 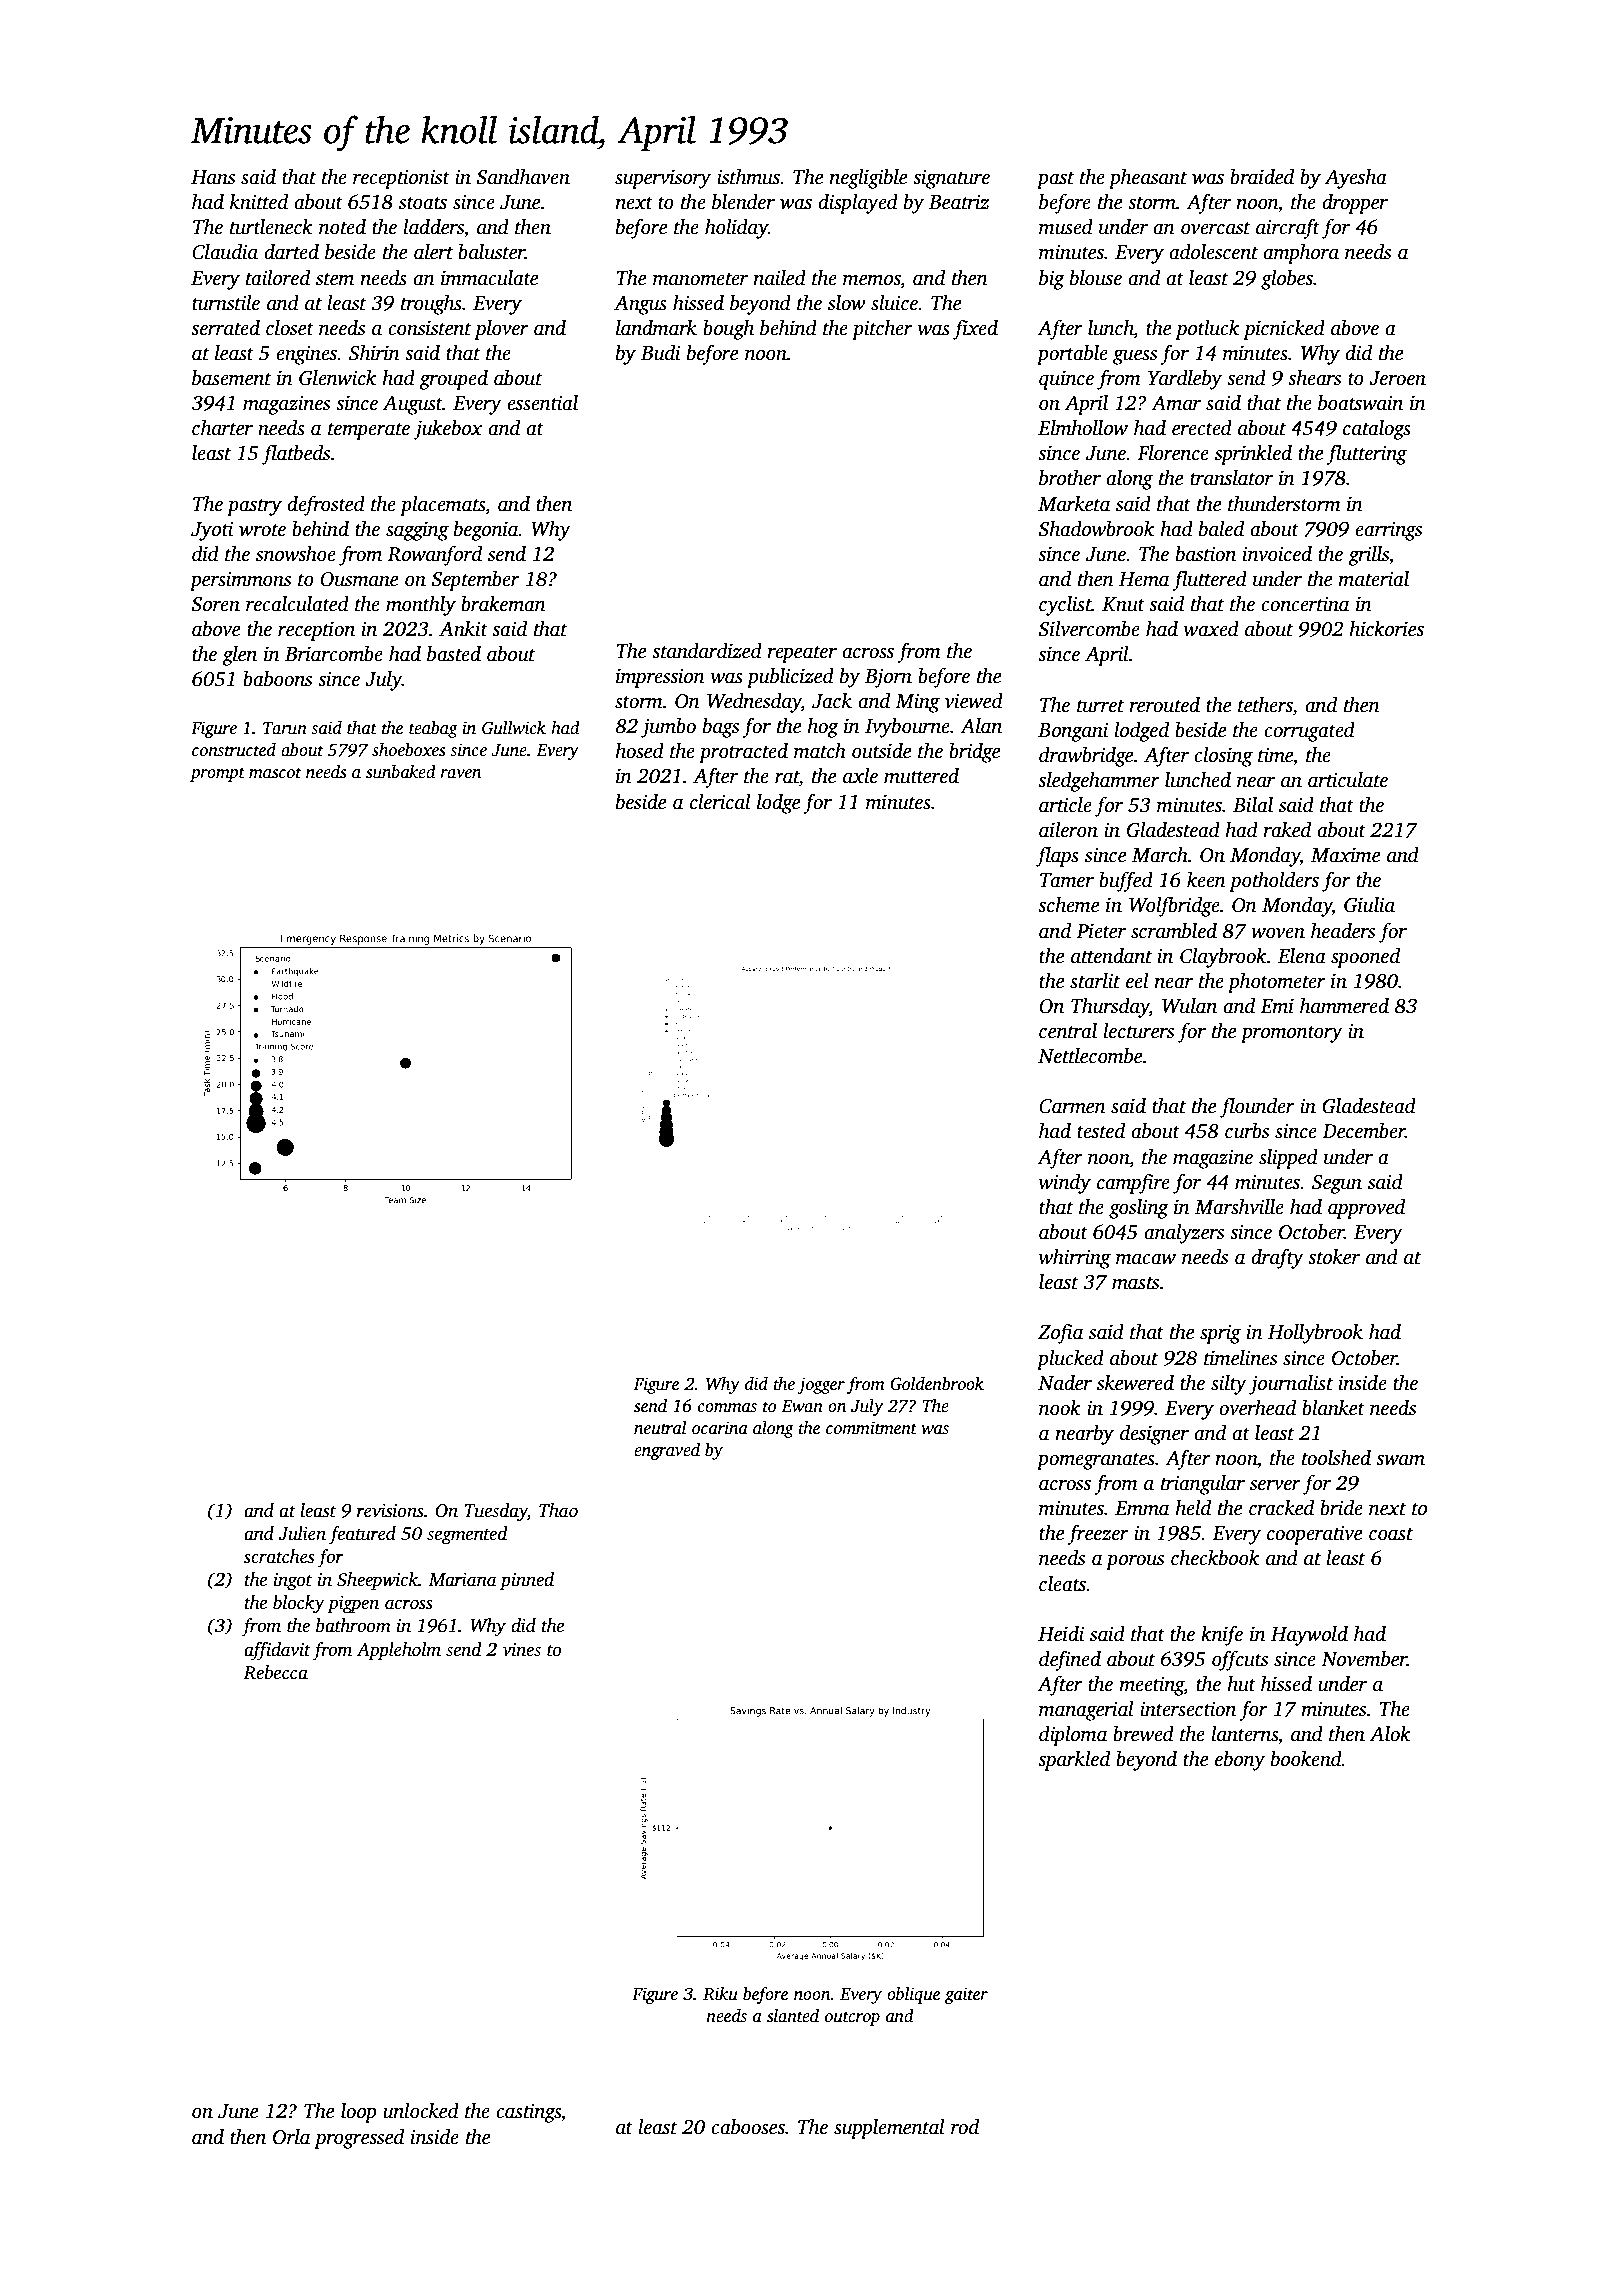 What do you see at coordinates (821, 1385) in the document?
I see `jogger` at bounding box center [821, 1385].
